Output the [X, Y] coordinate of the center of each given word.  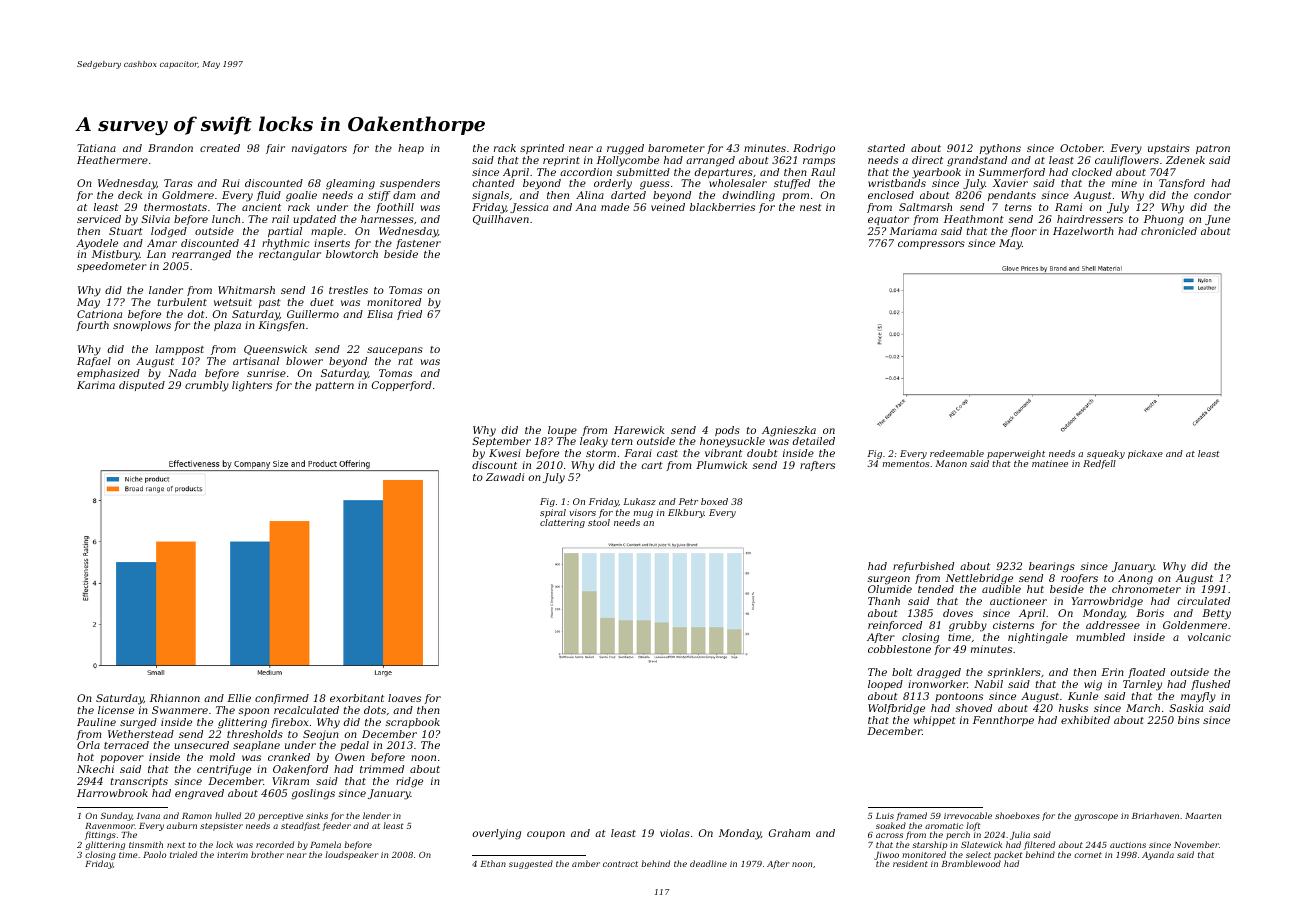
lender [377, 815]
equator [888, 220]
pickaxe [1145, 454]
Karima [96, 385]
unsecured [201, 745]
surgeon [888, 580]
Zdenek [1185, 160]
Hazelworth [1083, 231]
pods [727, 431]
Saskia [1186, 708]
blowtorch [352, 254]
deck [130, 195]
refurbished [923, 567]
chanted [494, 183]
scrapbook [412, 723]
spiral [553, 513]
